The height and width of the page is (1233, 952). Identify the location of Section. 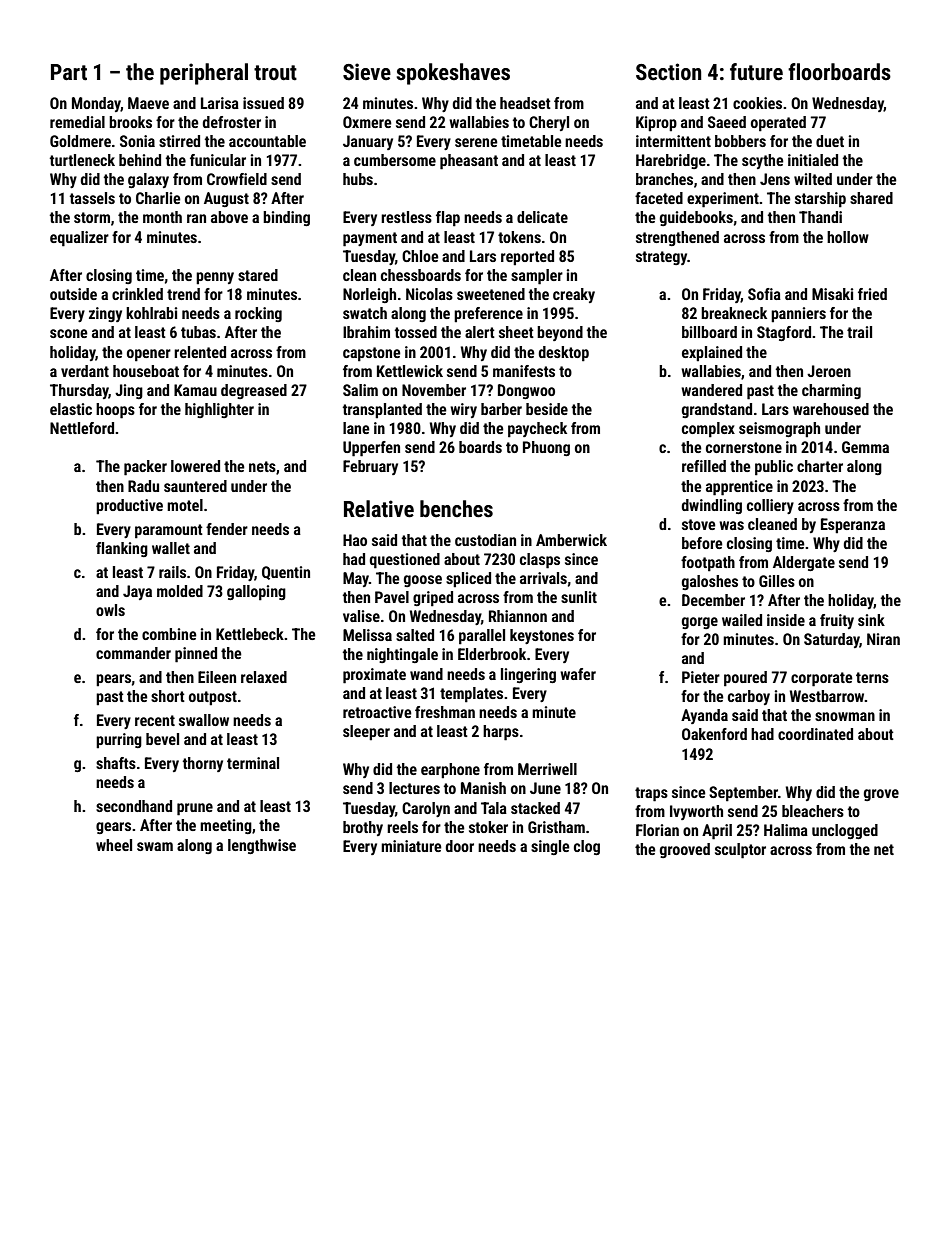
(668, 72).
